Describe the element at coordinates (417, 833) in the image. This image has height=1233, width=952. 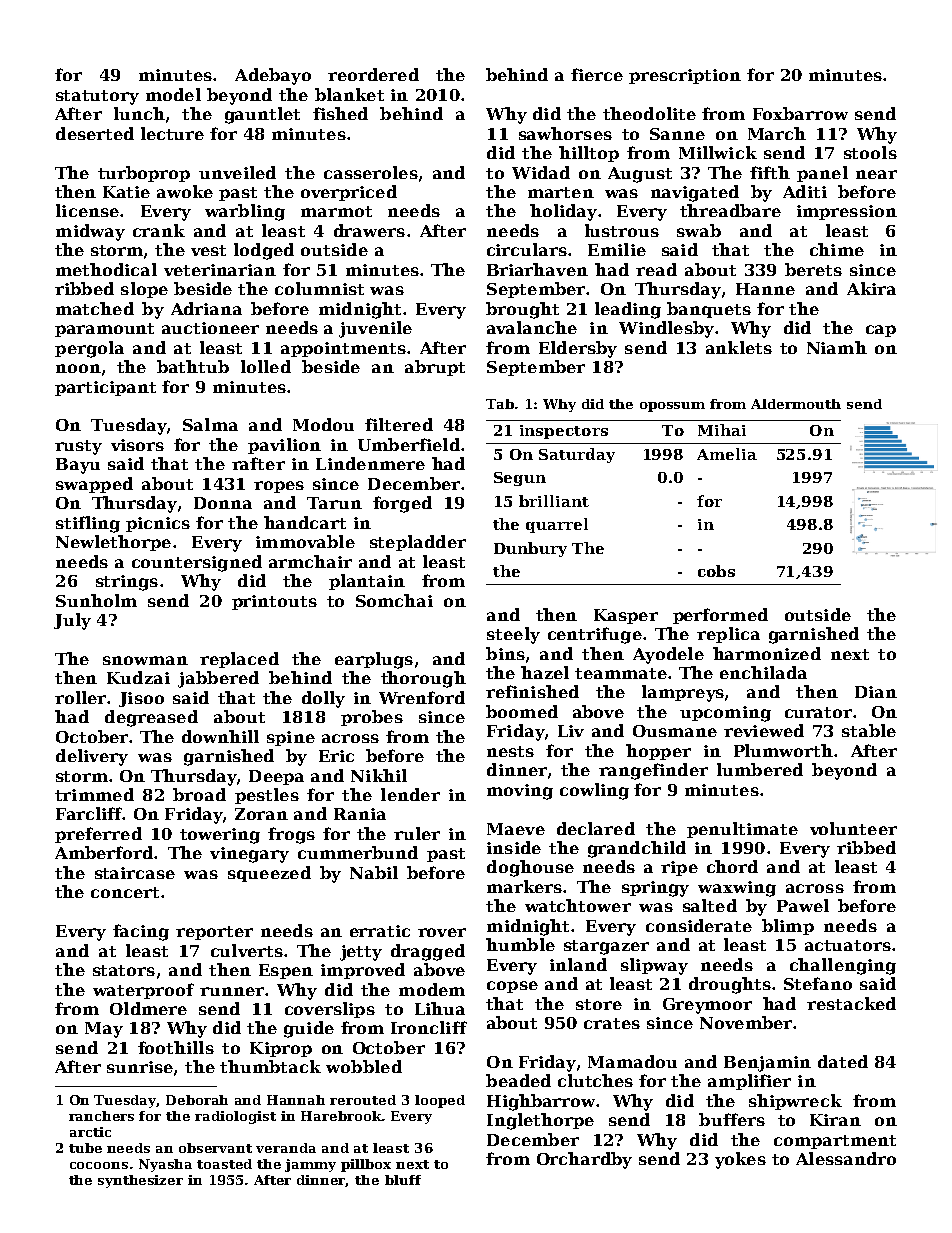
I see `ruler` at that location.
